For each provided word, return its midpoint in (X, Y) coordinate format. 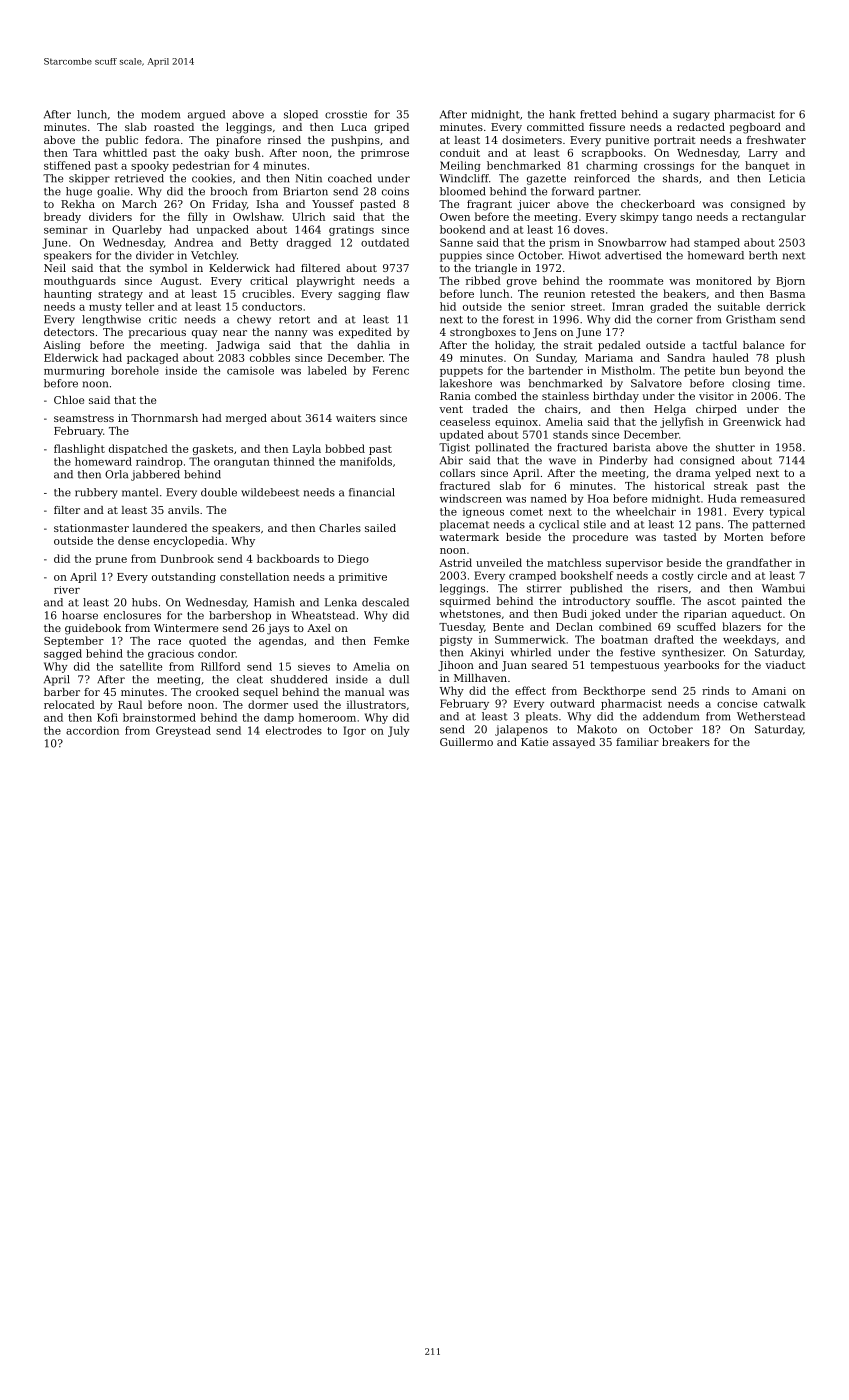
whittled (125, 152)
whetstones (470, 613)
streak (731, 485)
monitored (724, 280)
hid (448, 306)
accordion (92, 730)
